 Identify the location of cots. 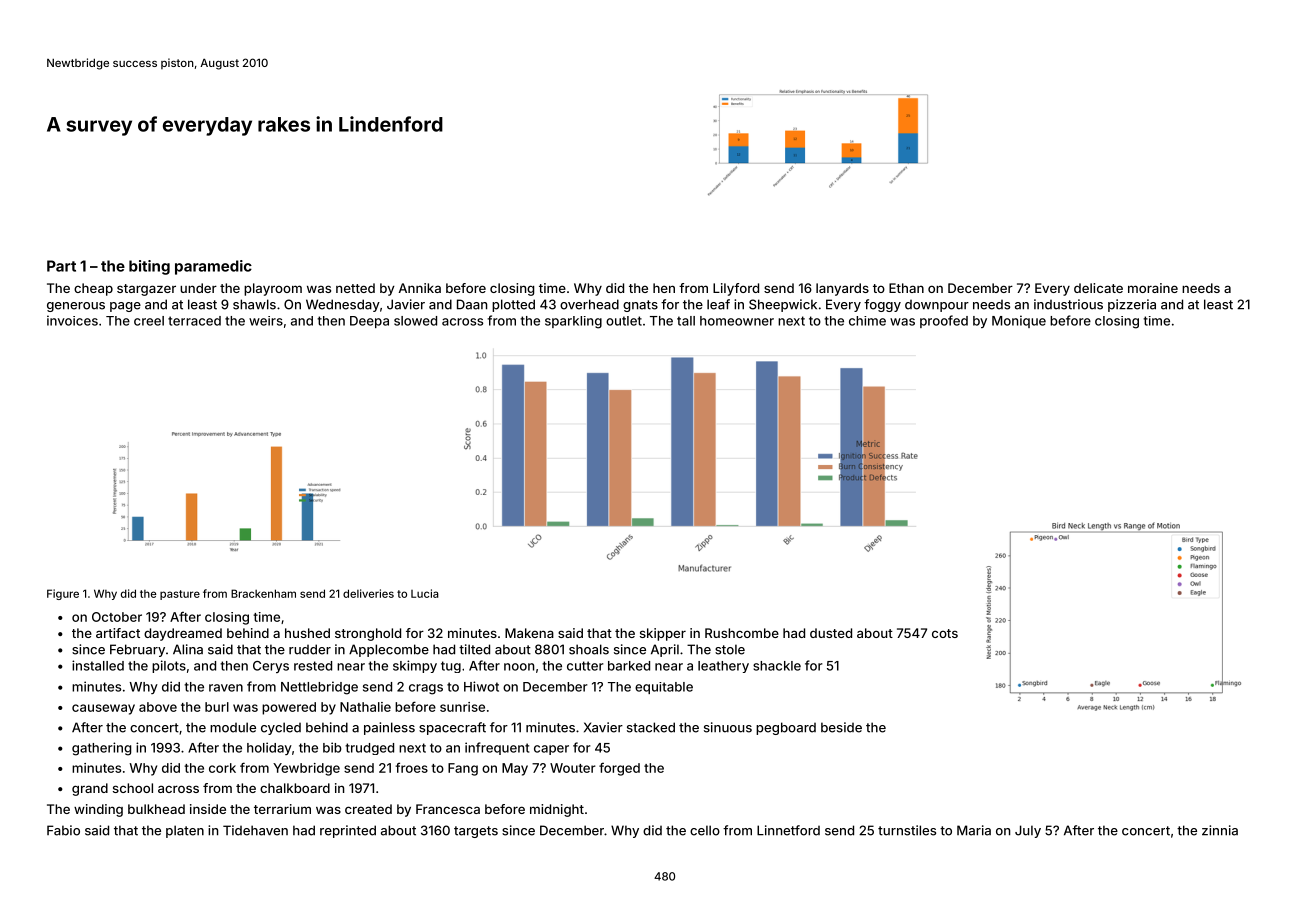
(945, 633).
